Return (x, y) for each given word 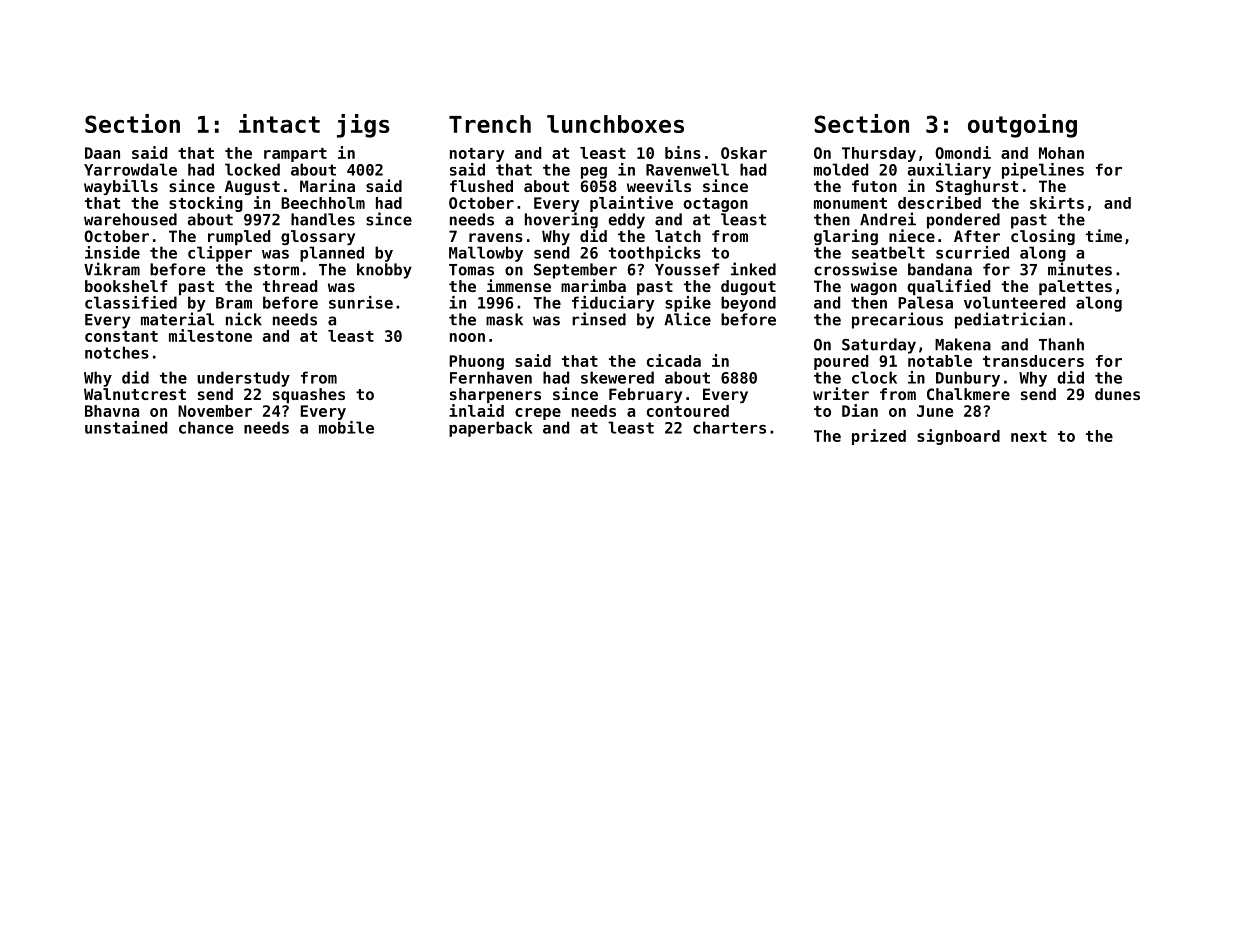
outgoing (1022, 126)
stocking (206, 204)
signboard (958, 437)
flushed (481, 186)
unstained (126, 427)
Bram (234, 303)
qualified (948, 287)
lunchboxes (615, 124)
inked (753, 269)
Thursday (879, 154)
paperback (490, 429)
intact (279, 123)
